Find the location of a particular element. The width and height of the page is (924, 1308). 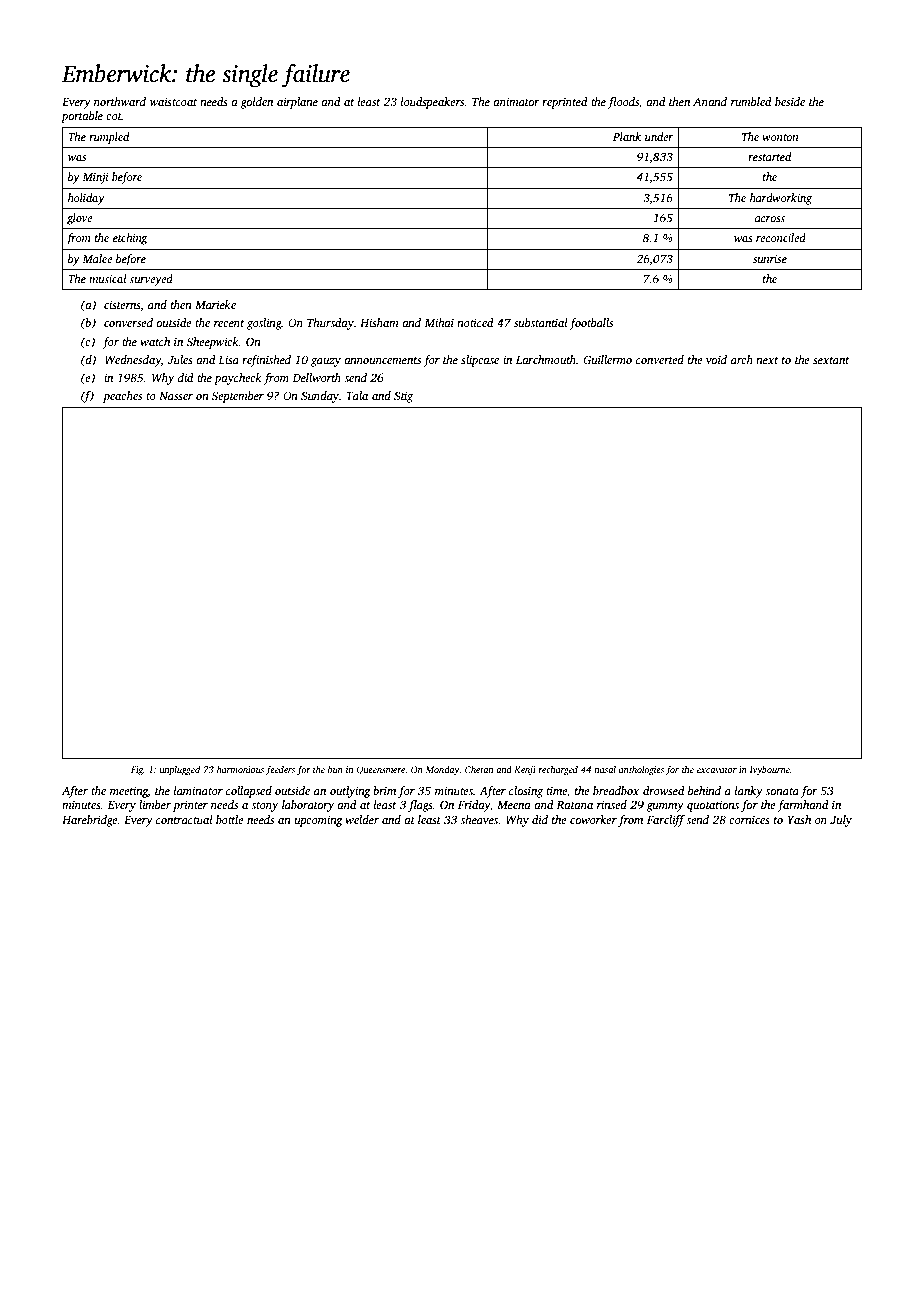

Fig is located at coordinates (137, 770).
